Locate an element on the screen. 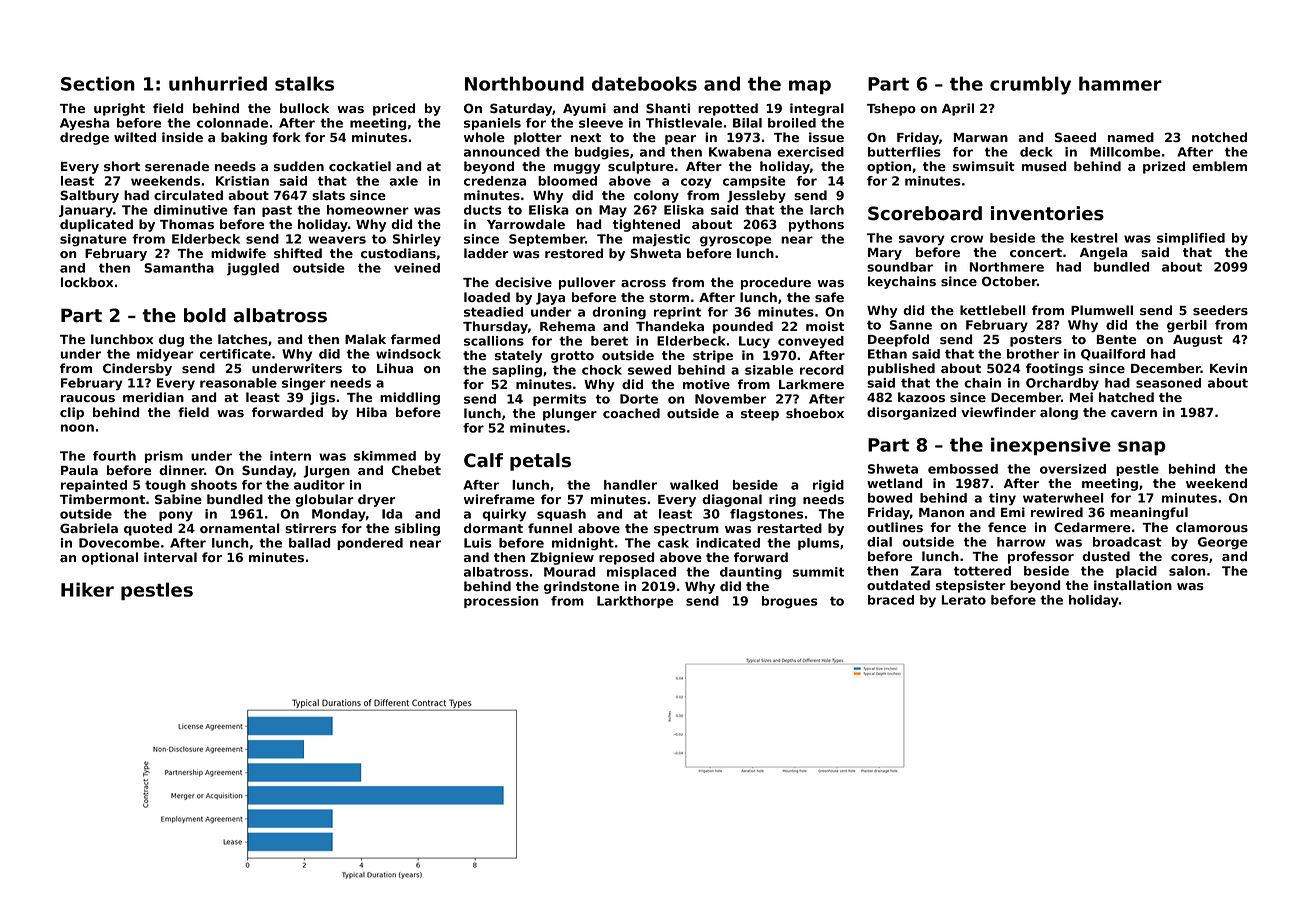 This screenshot has width=1308, height=924. interval is located at coordinates (170, 557).
